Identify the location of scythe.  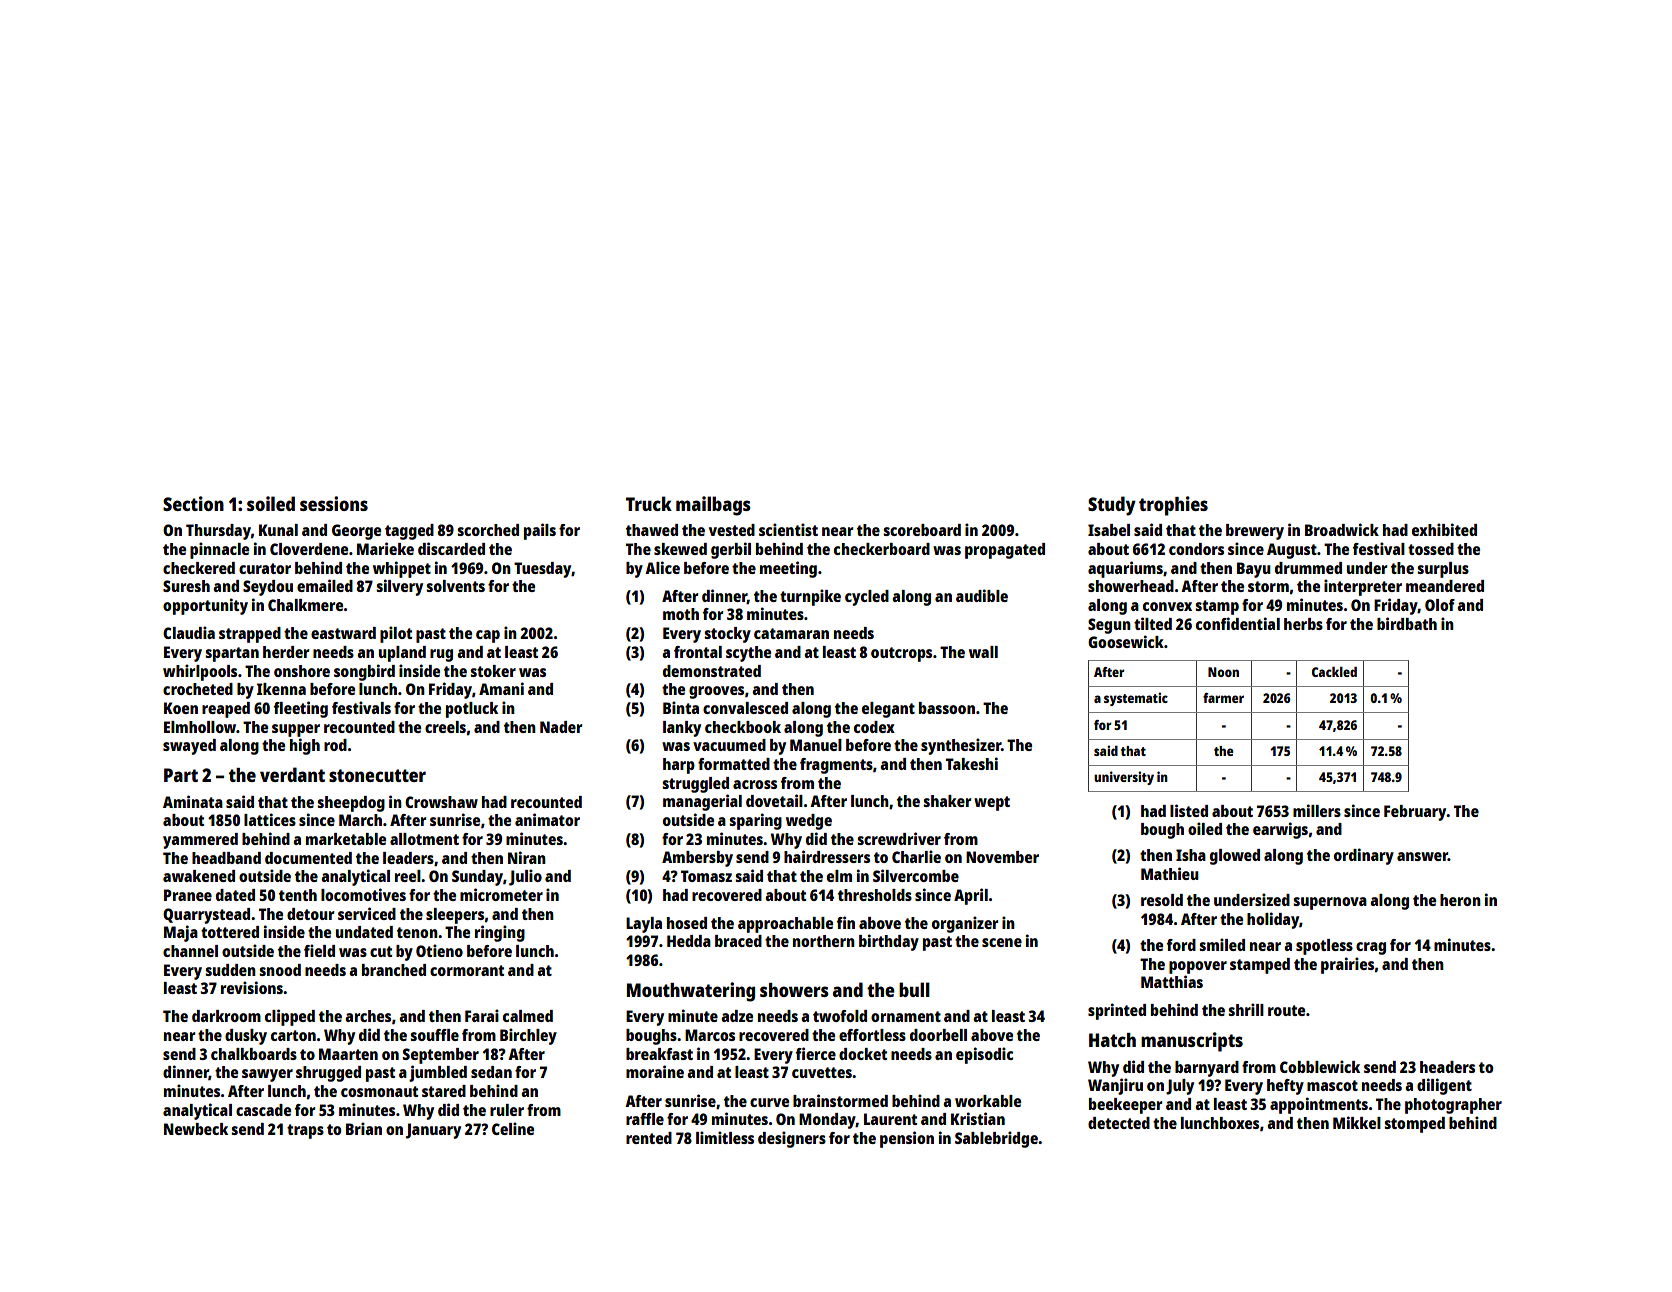
(748, 654).
